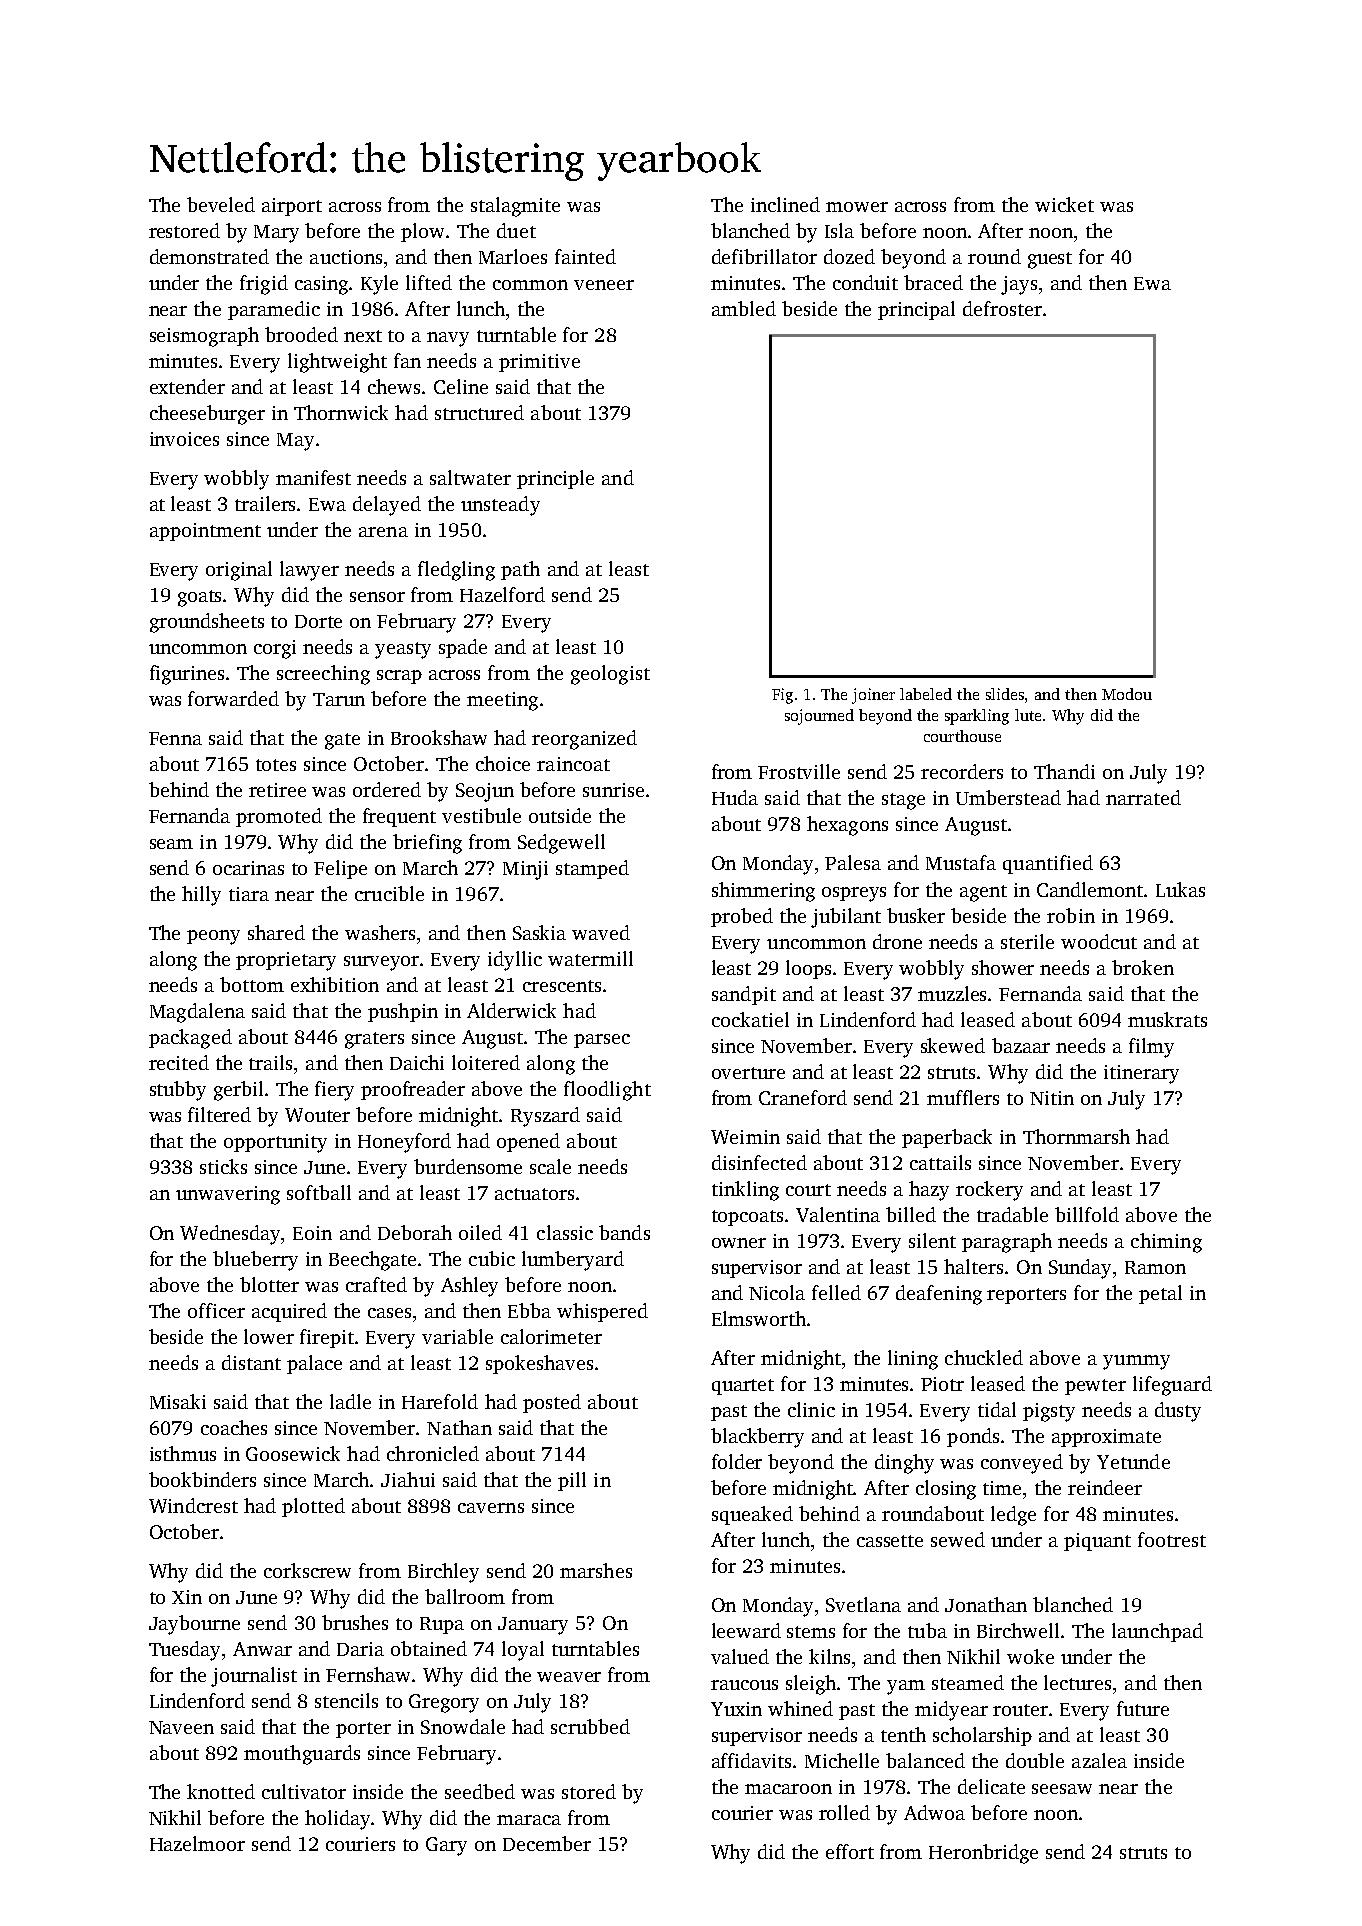 This screenshot has height=1926, width=1362. I want to click on Elmsworth, so click(759, 1318).
